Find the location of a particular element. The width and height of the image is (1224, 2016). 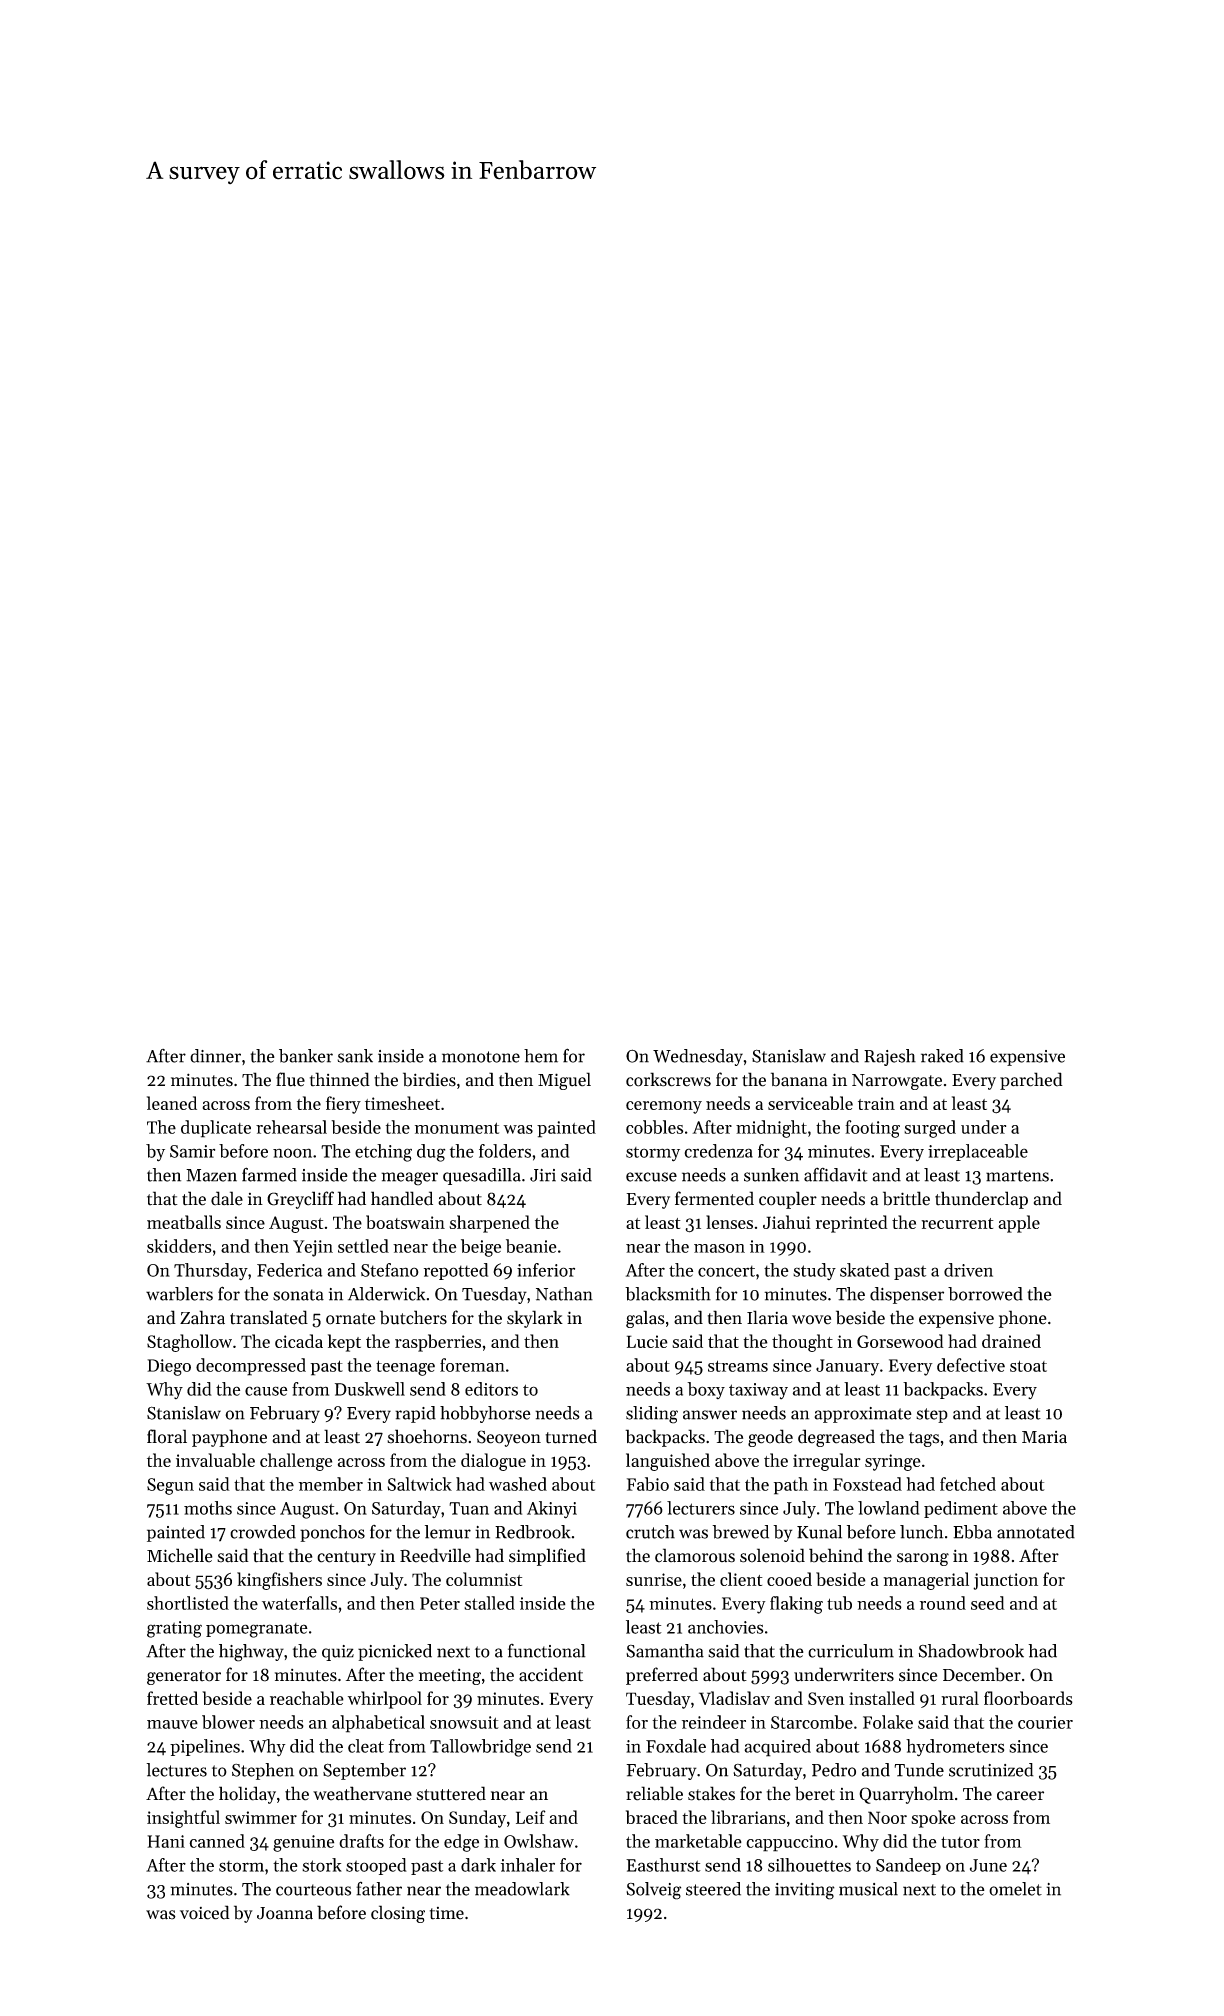

stooped is located at coordinates (376, 1866).
